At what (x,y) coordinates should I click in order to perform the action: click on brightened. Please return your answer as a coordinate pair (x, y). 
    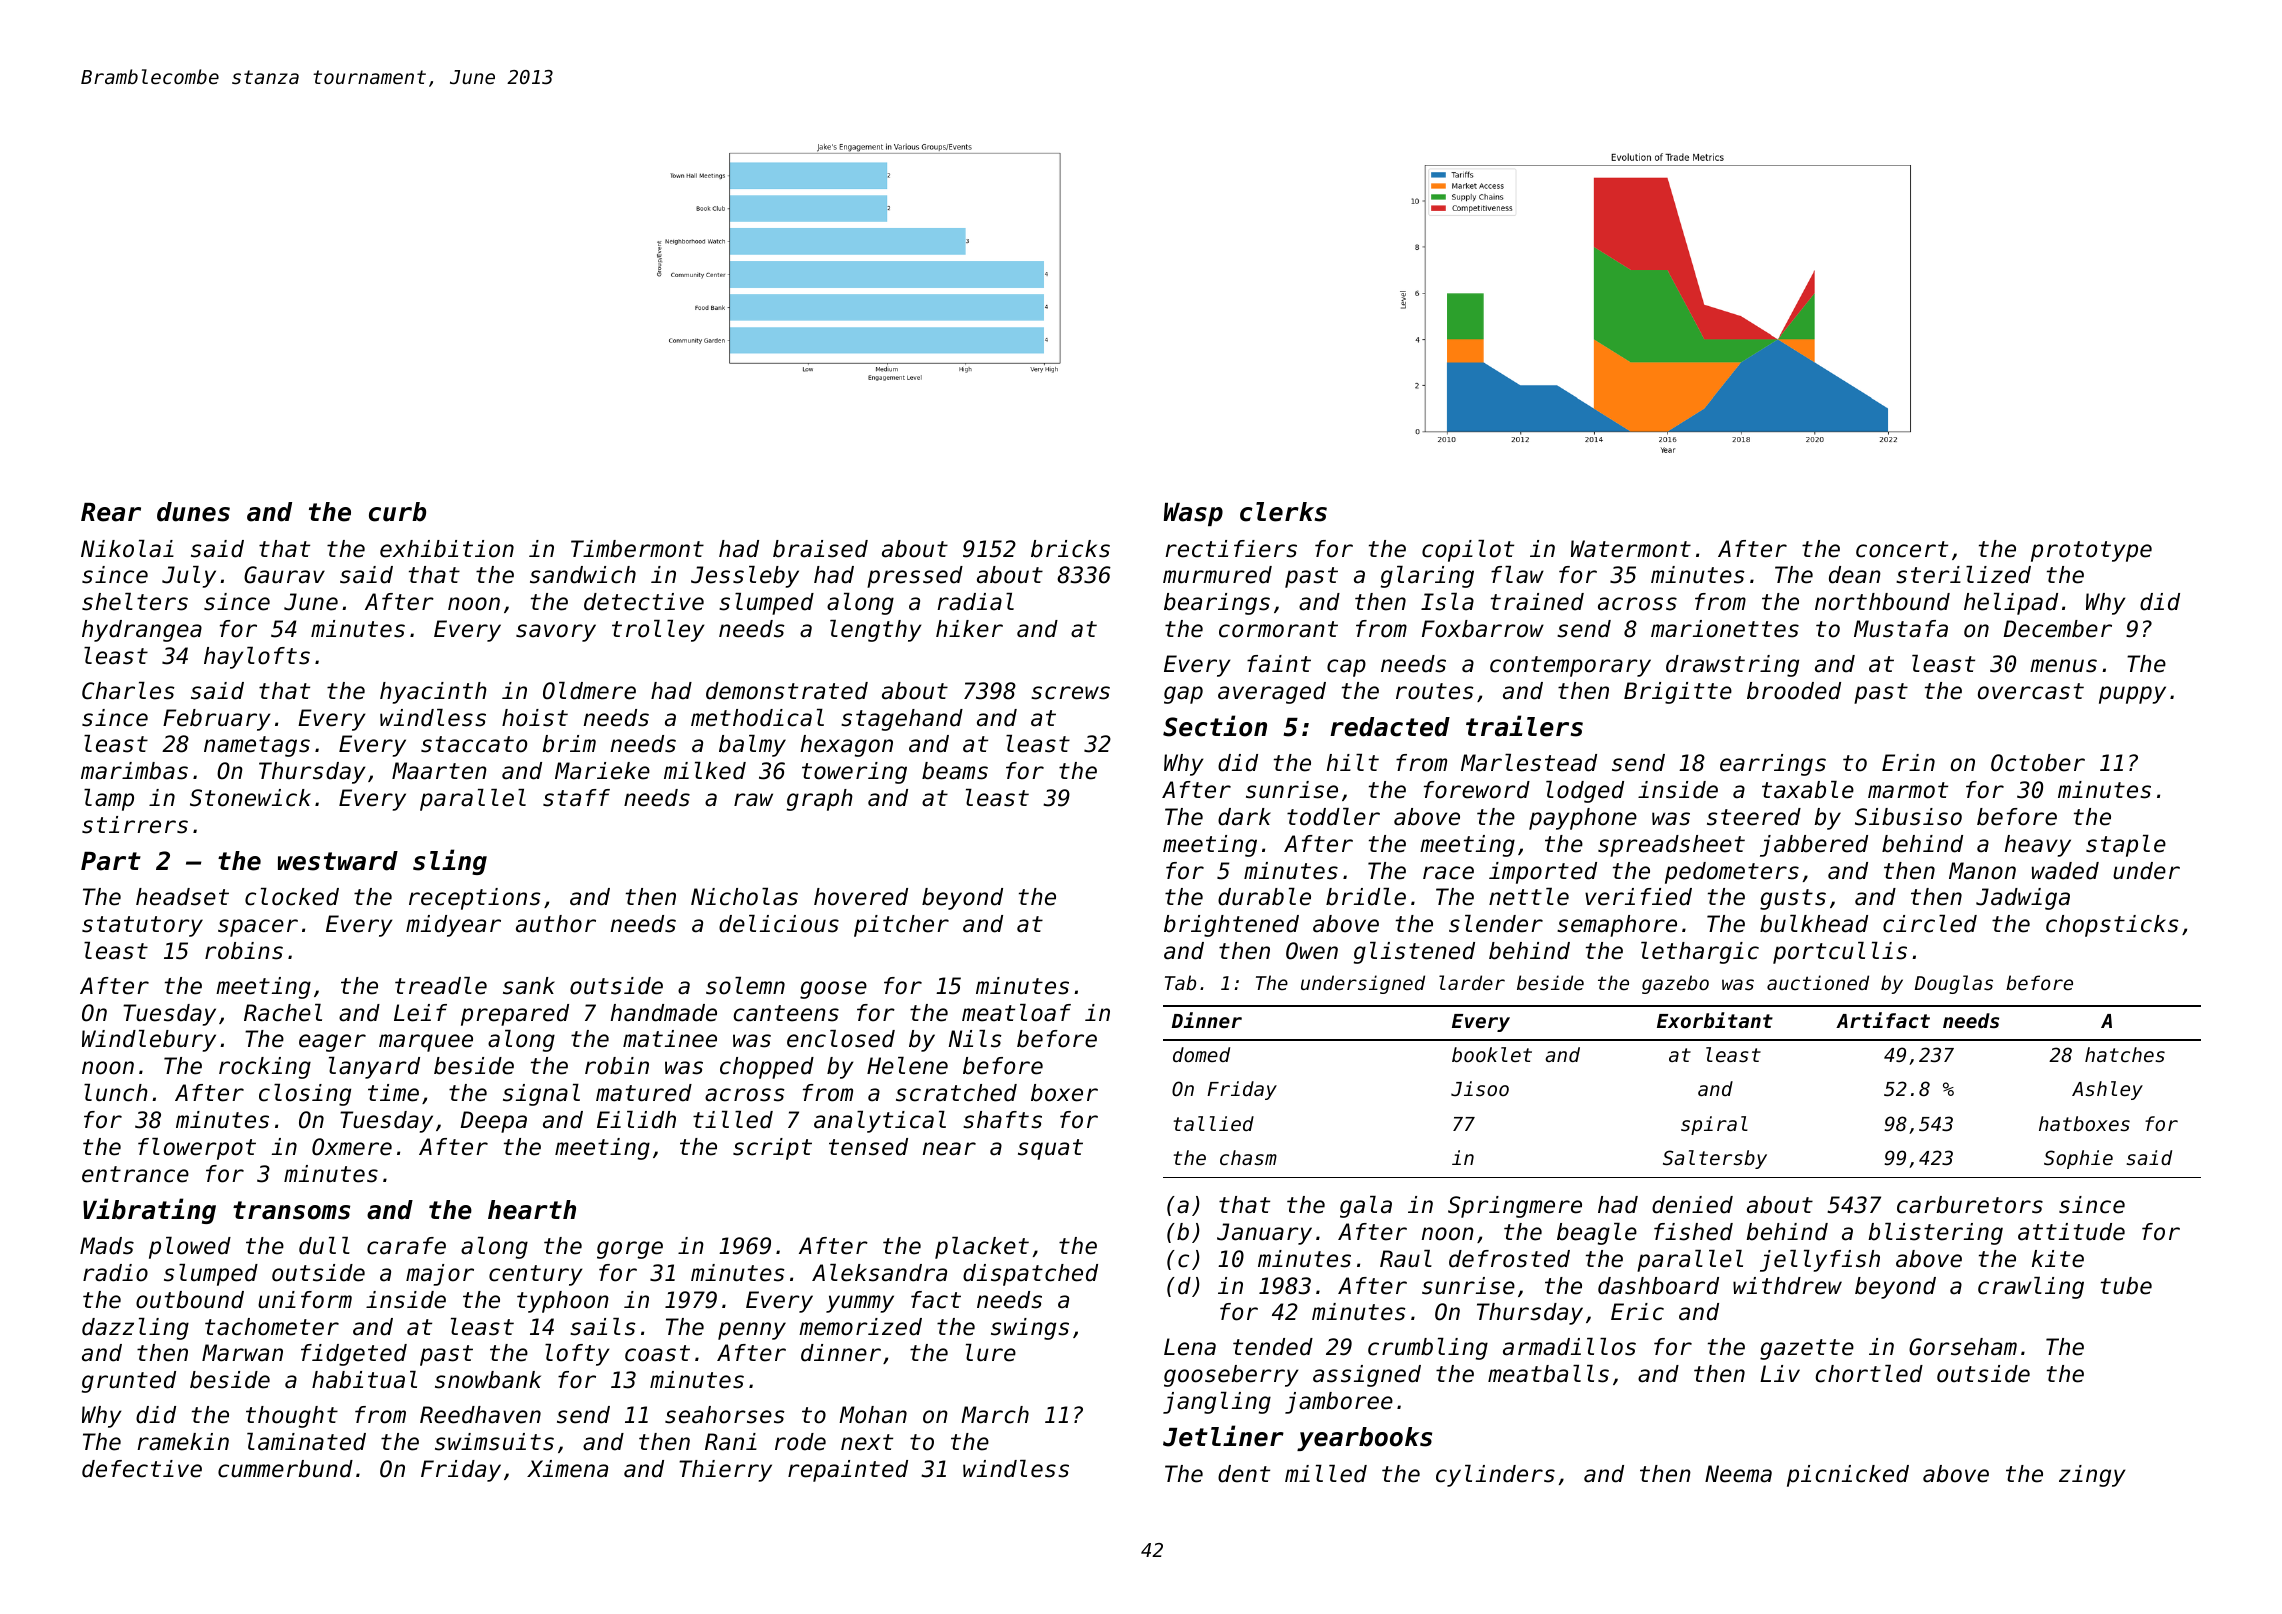
    Looking at the image, I should click on (1231, 926).
